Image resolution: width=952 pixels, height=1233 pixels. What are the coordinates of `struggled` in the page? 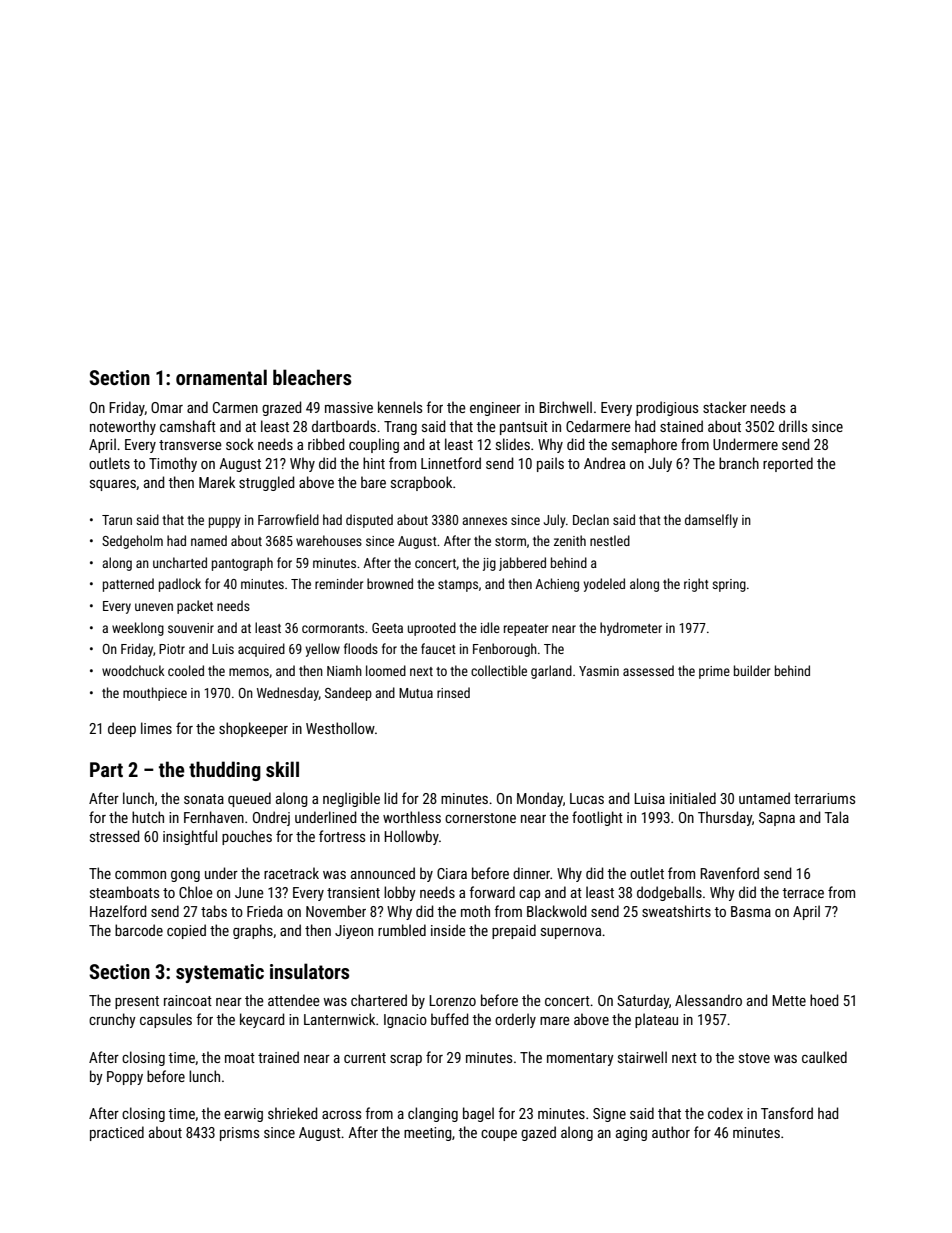 It's located at (267, 483).
